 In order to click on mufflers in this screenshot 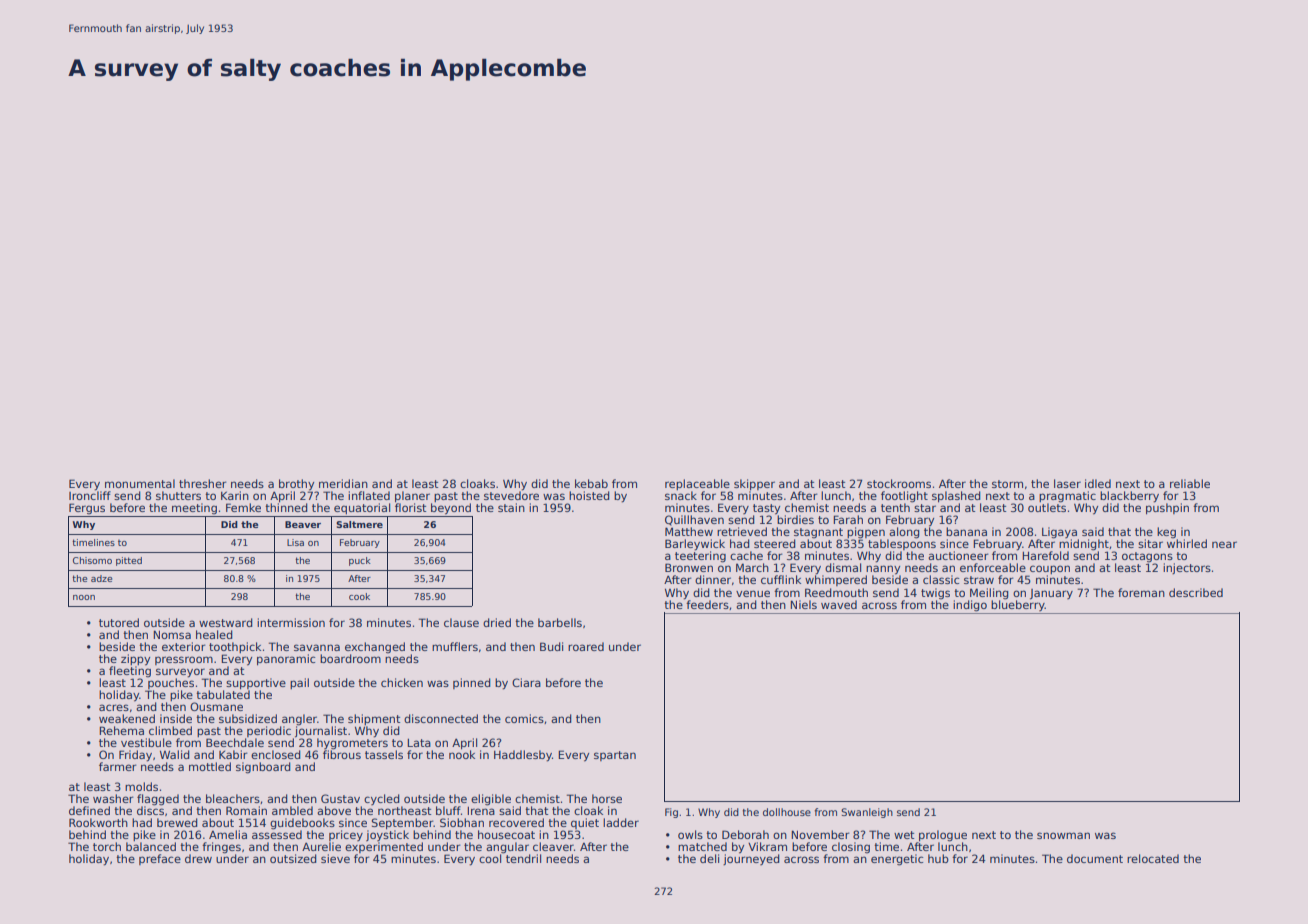, I will do `click(455, 646)`.
